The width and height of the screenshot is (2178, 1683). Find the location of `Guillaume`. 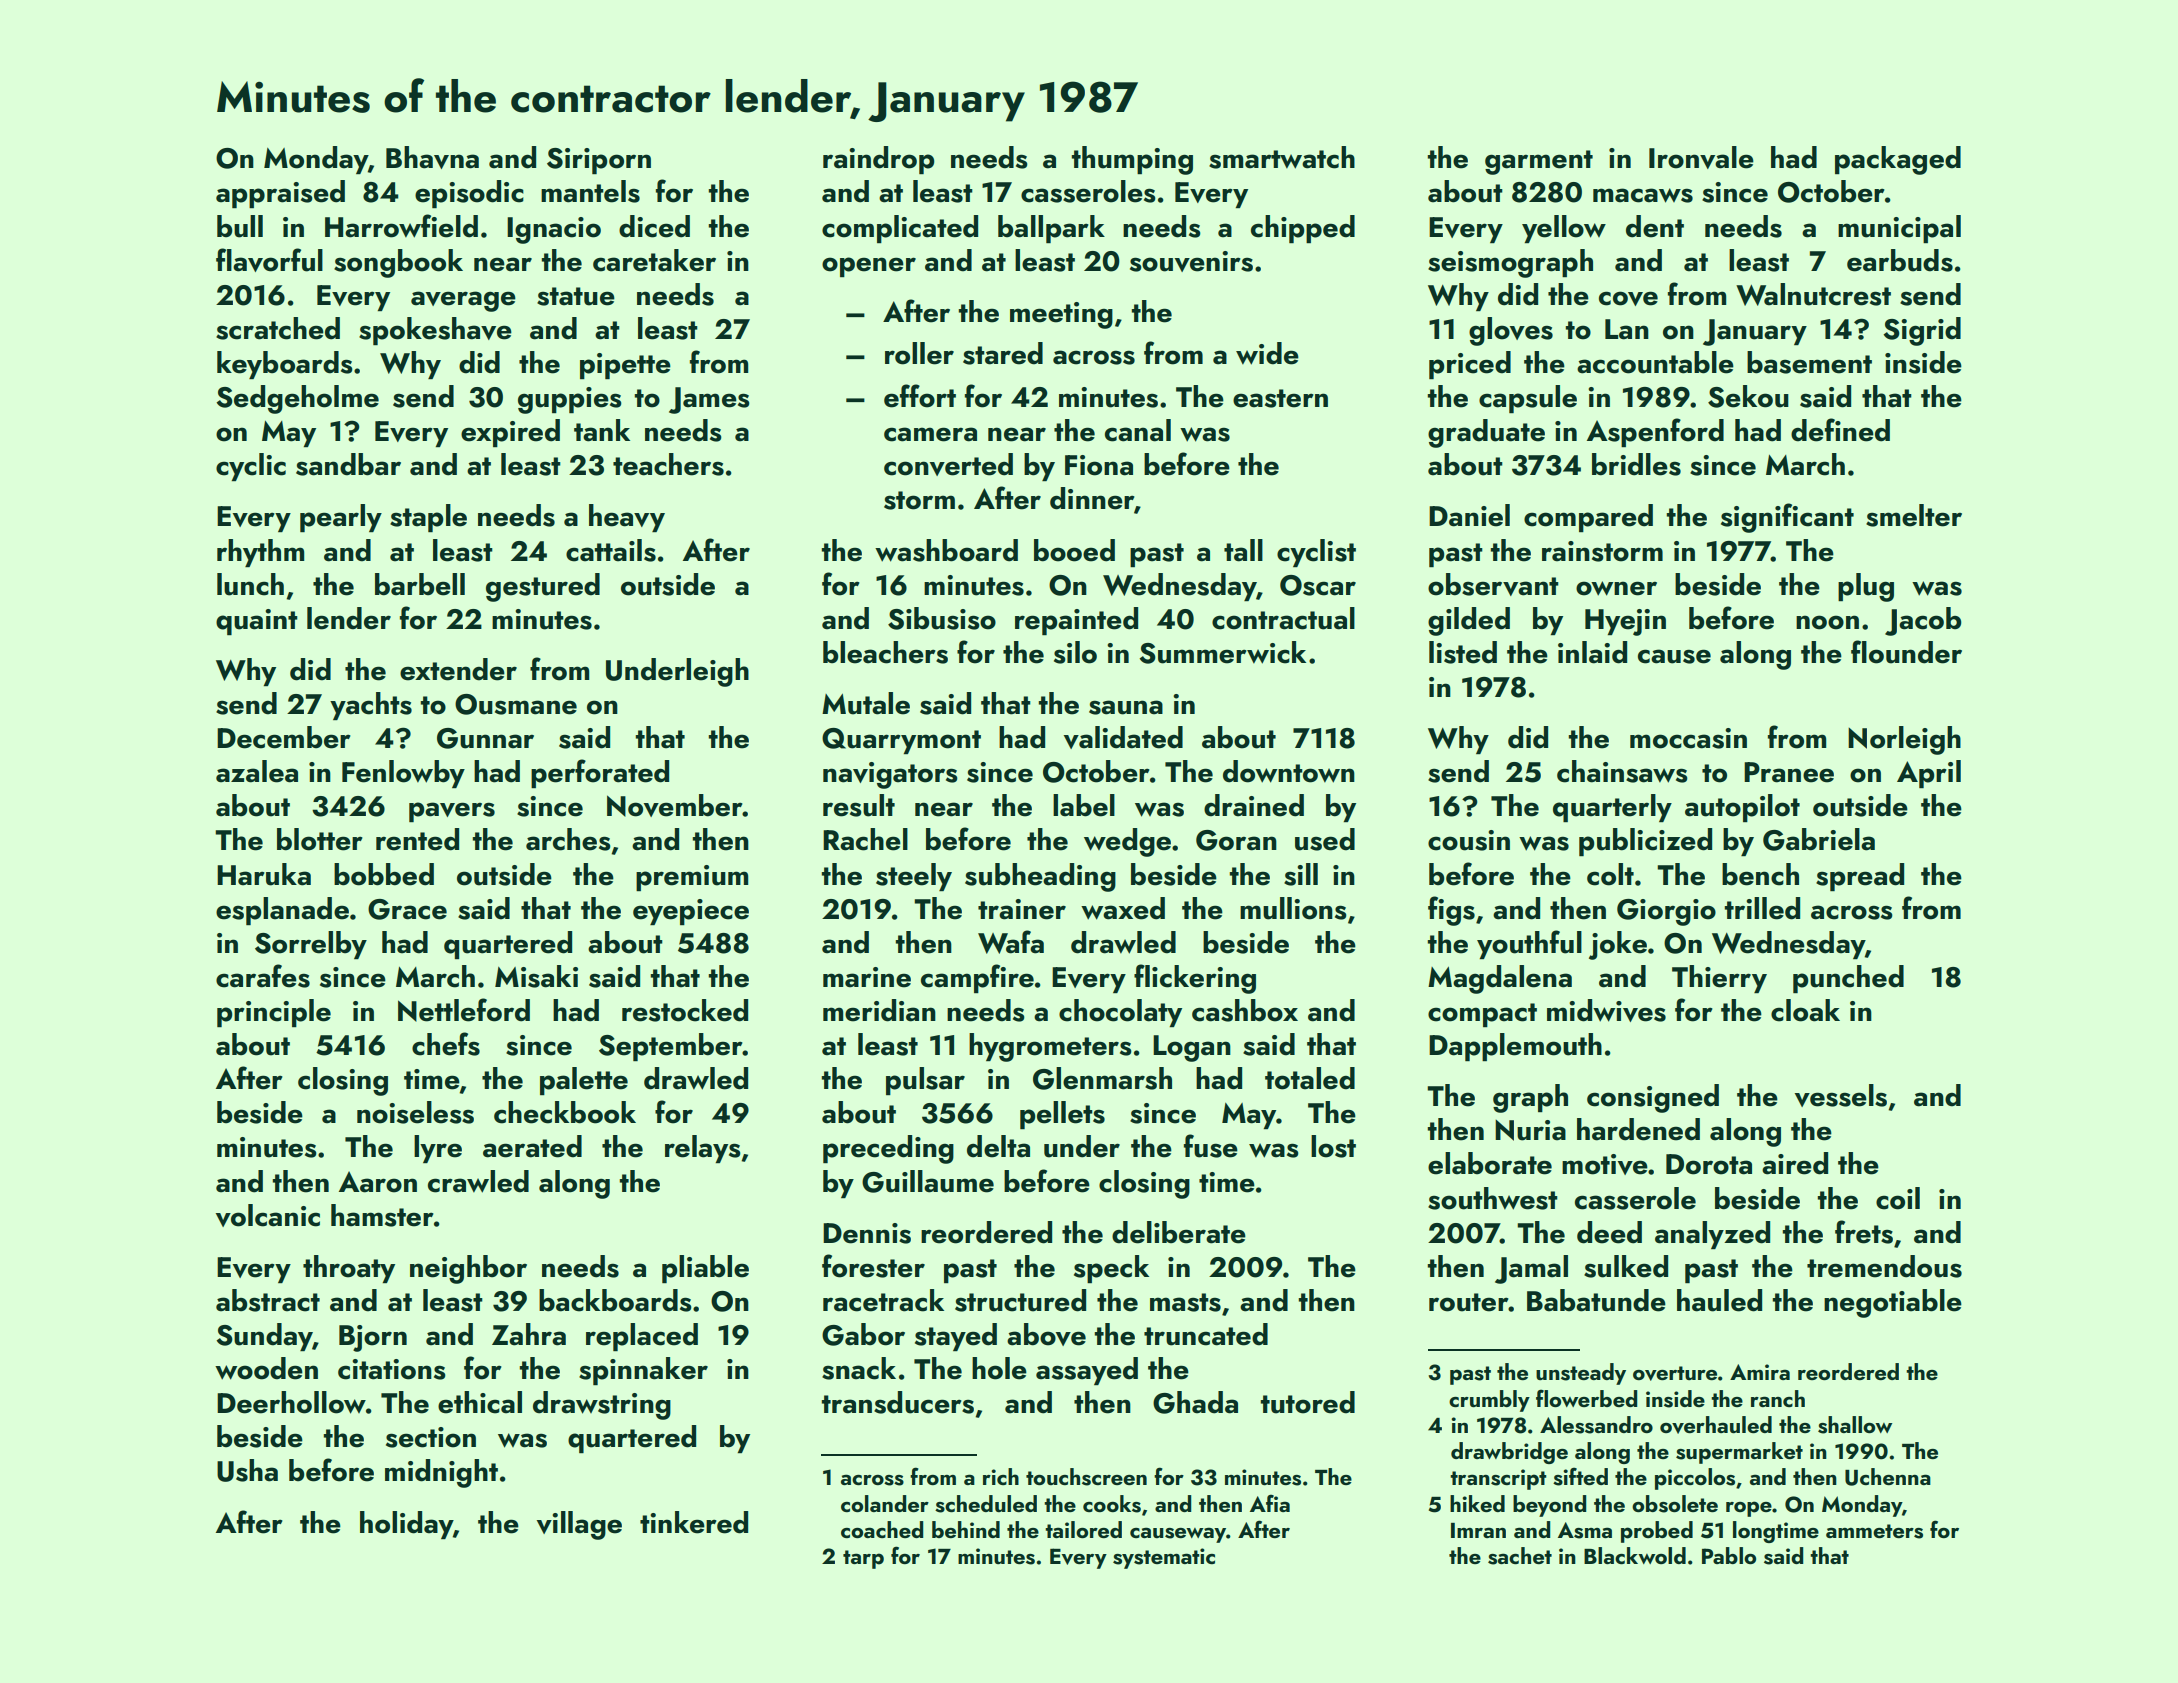

Guillaume is located at coordinates (928, 1181).
